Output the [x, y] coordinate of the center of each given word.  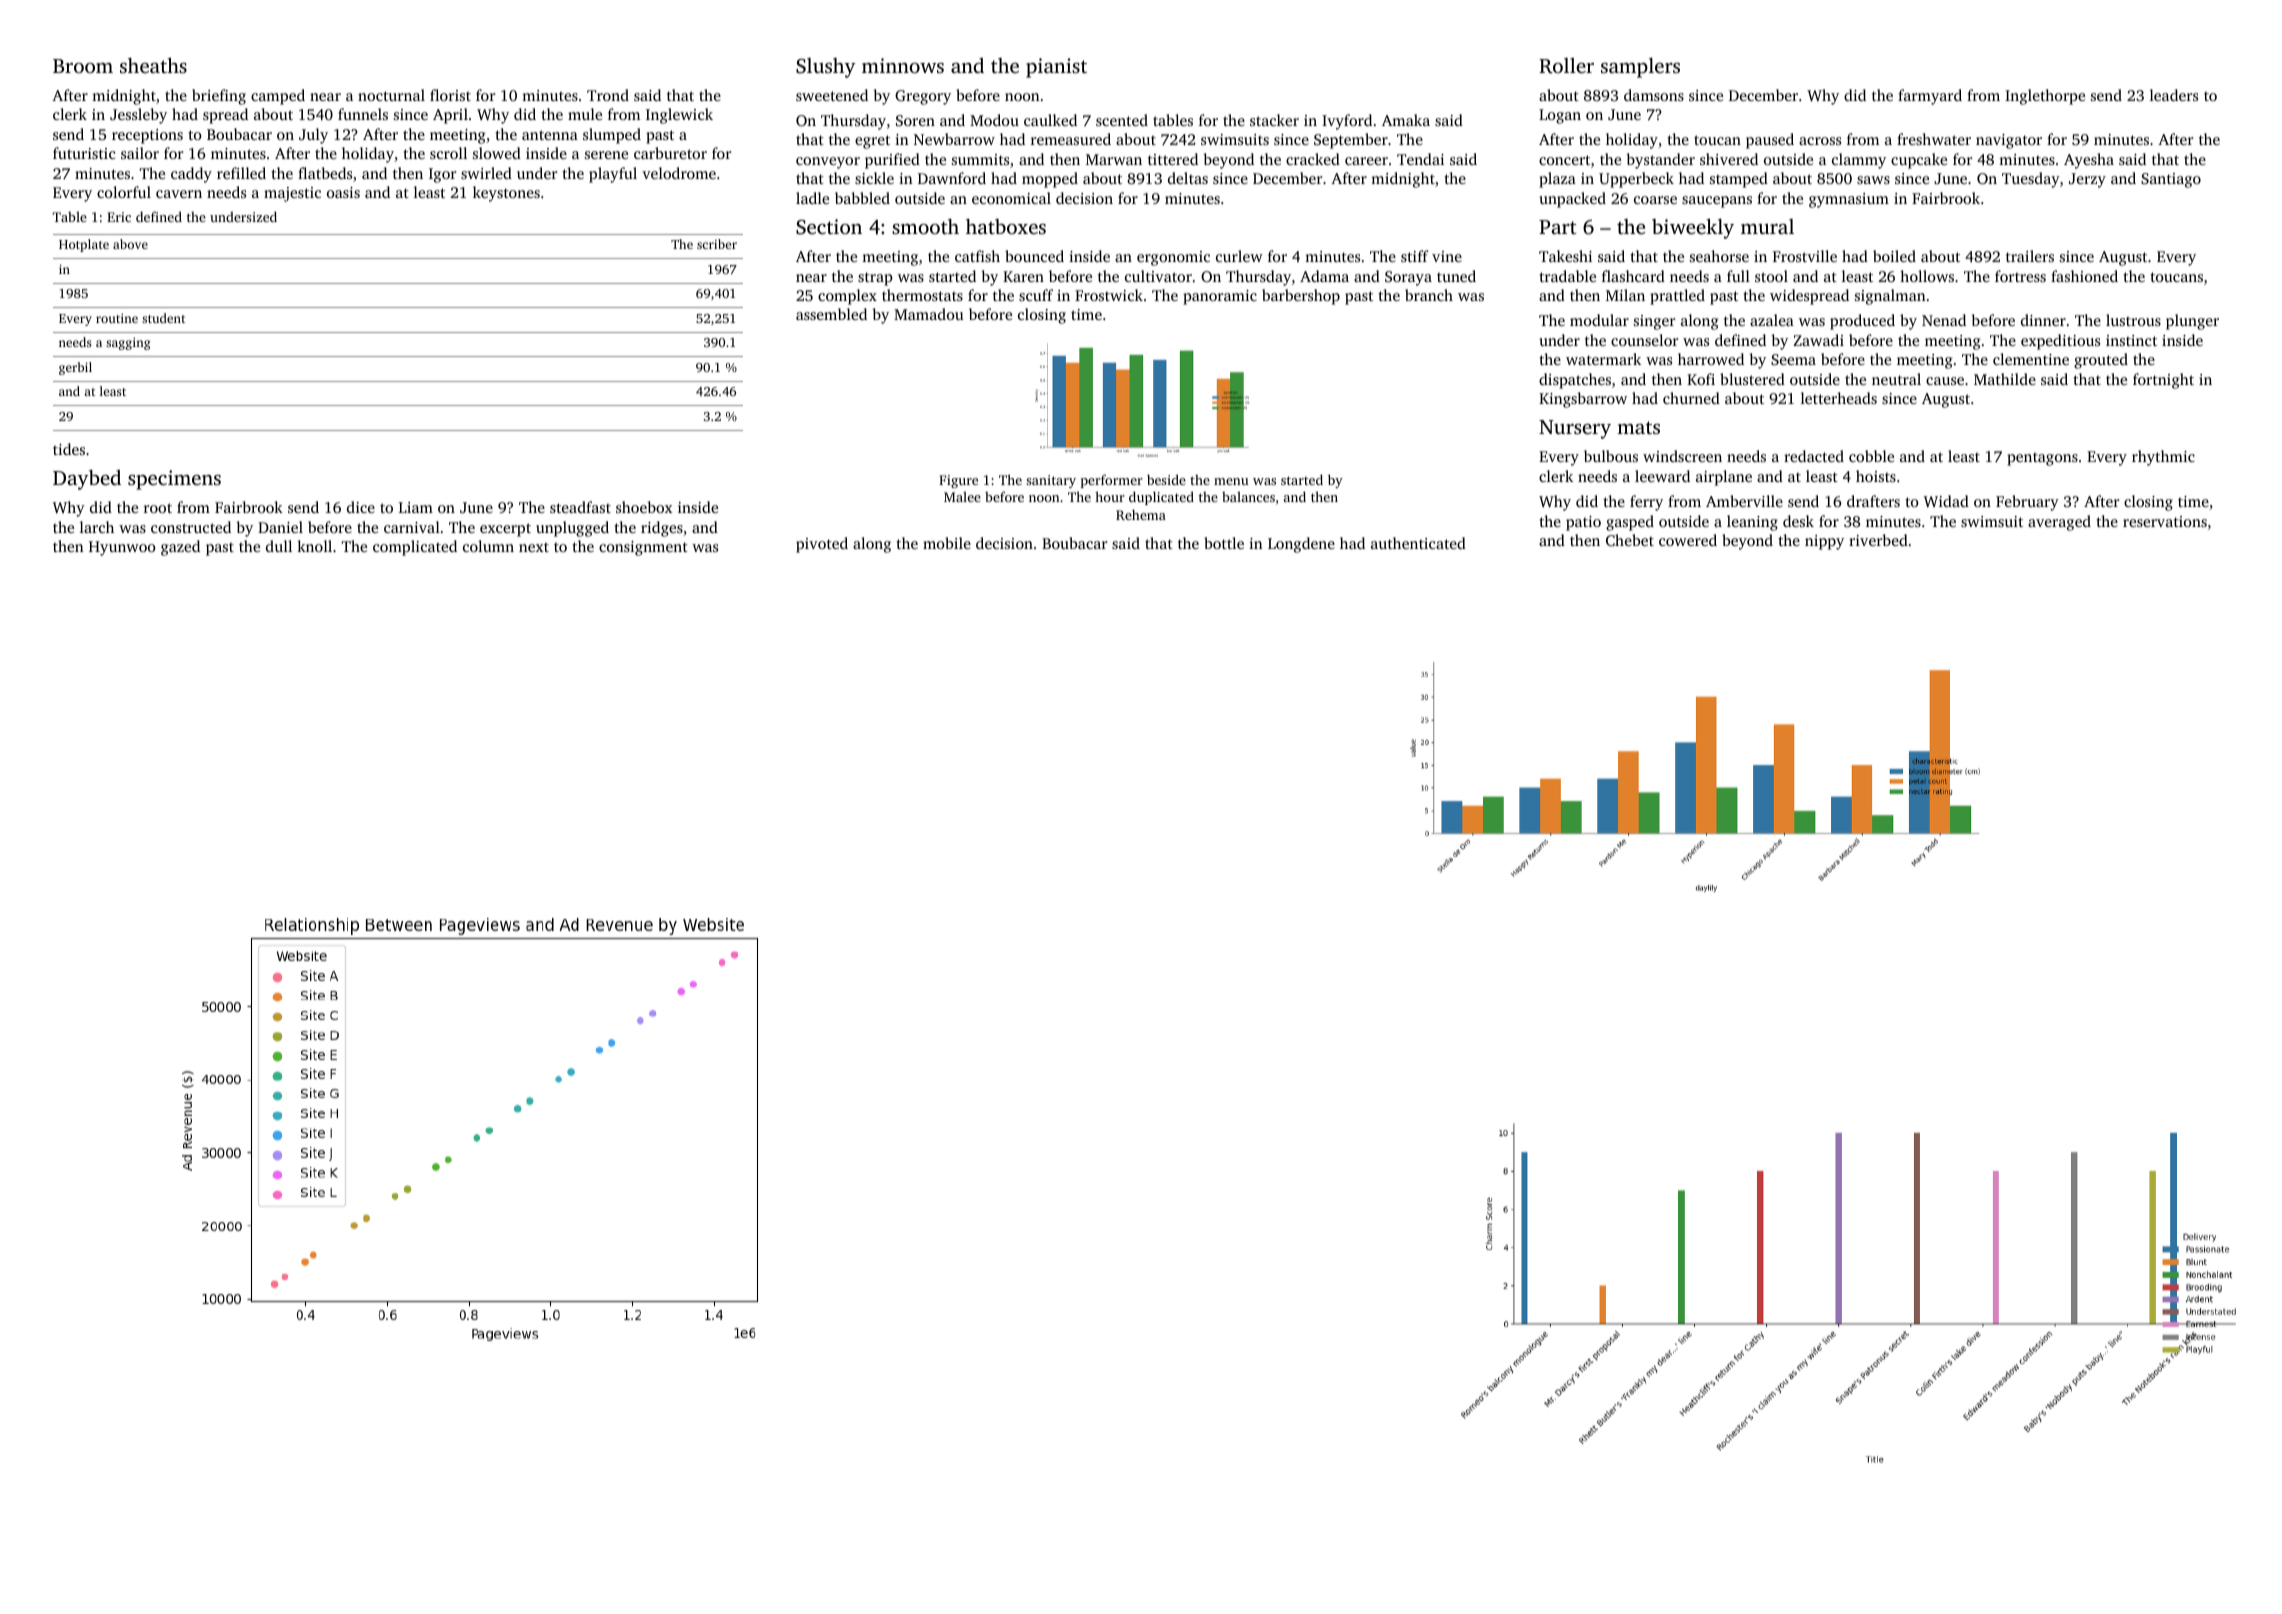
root [158, 508]
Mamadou [928, 314]
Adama [1324, 276]
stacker [1274, 120]
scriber [717, 244]
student [163, 318]
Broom [83, 66]
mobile [947, 543]
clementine [2031, 359]
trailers [2030, 256]
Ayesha [2089, 161]
